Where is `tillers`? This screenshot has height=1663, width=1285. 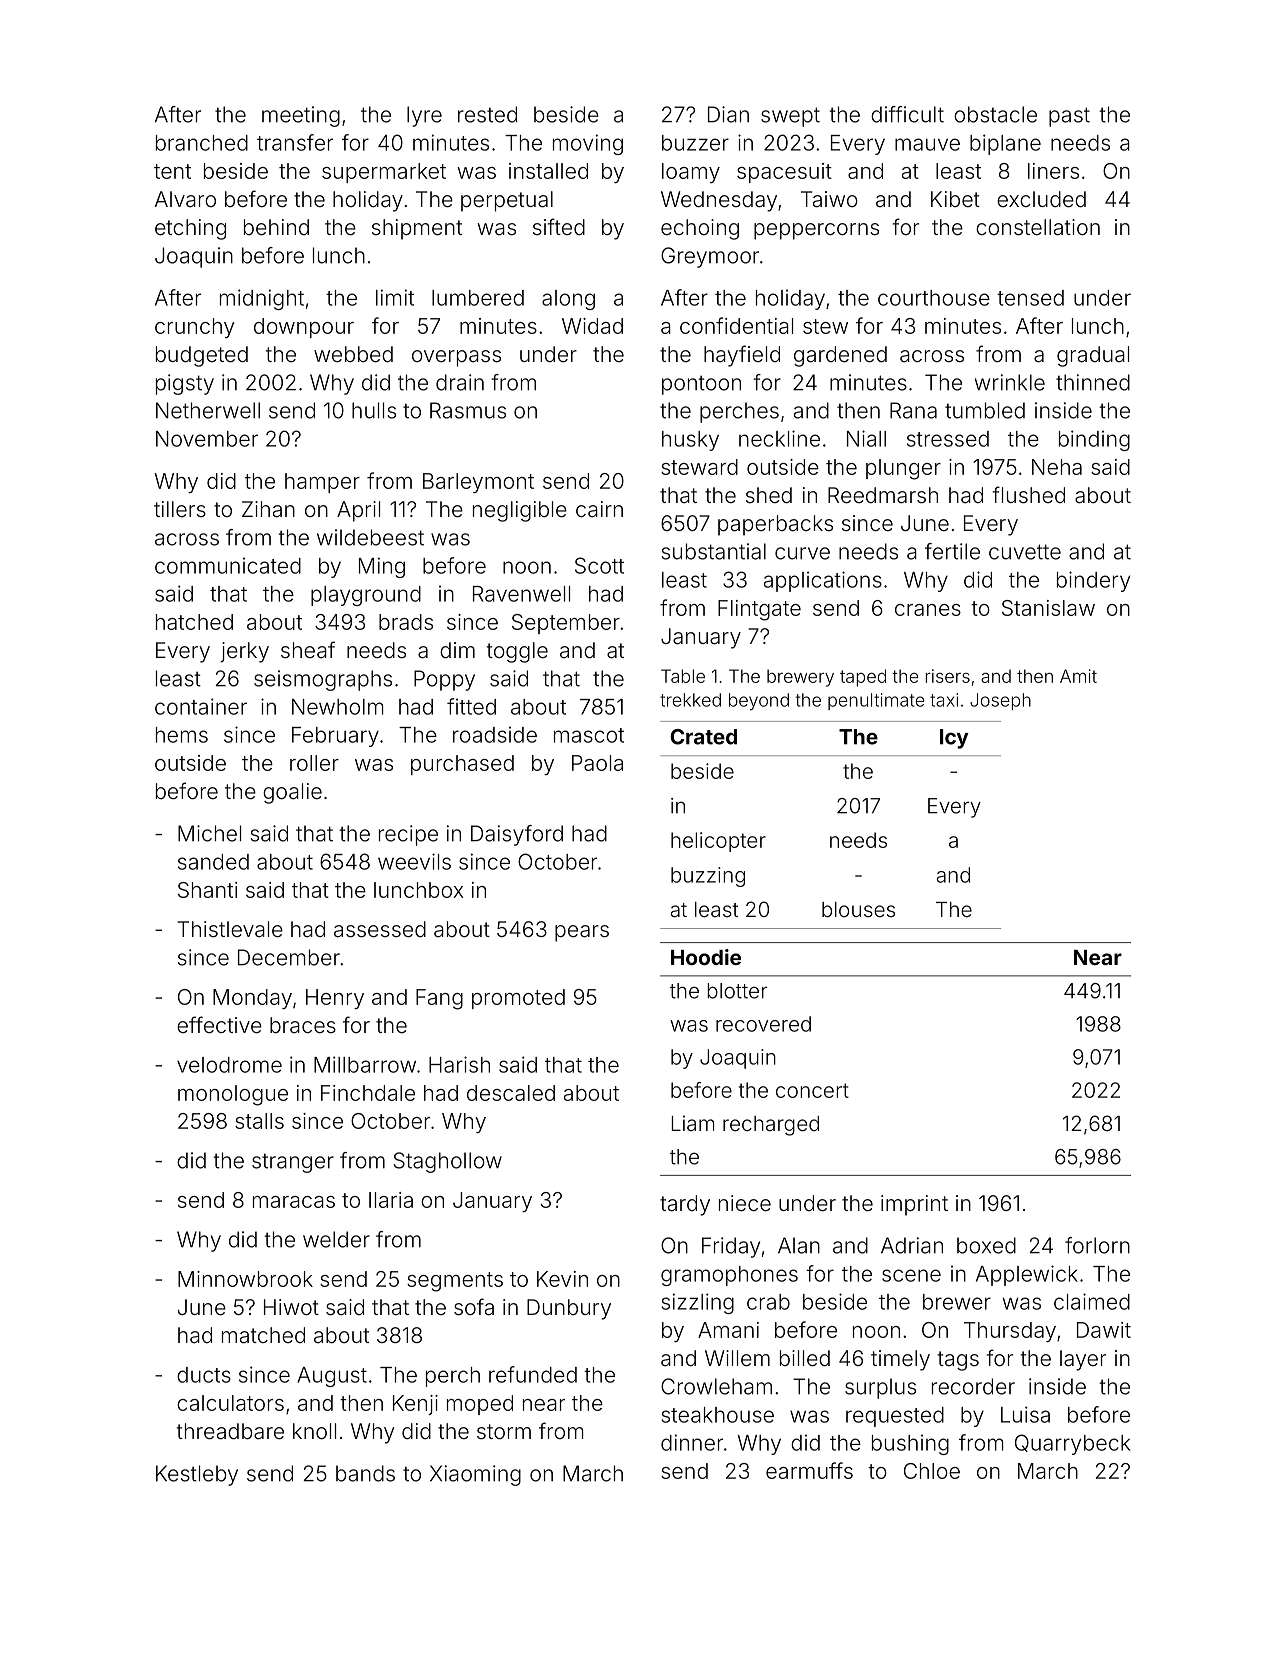 tillers is located at coordinates (180, 509).
